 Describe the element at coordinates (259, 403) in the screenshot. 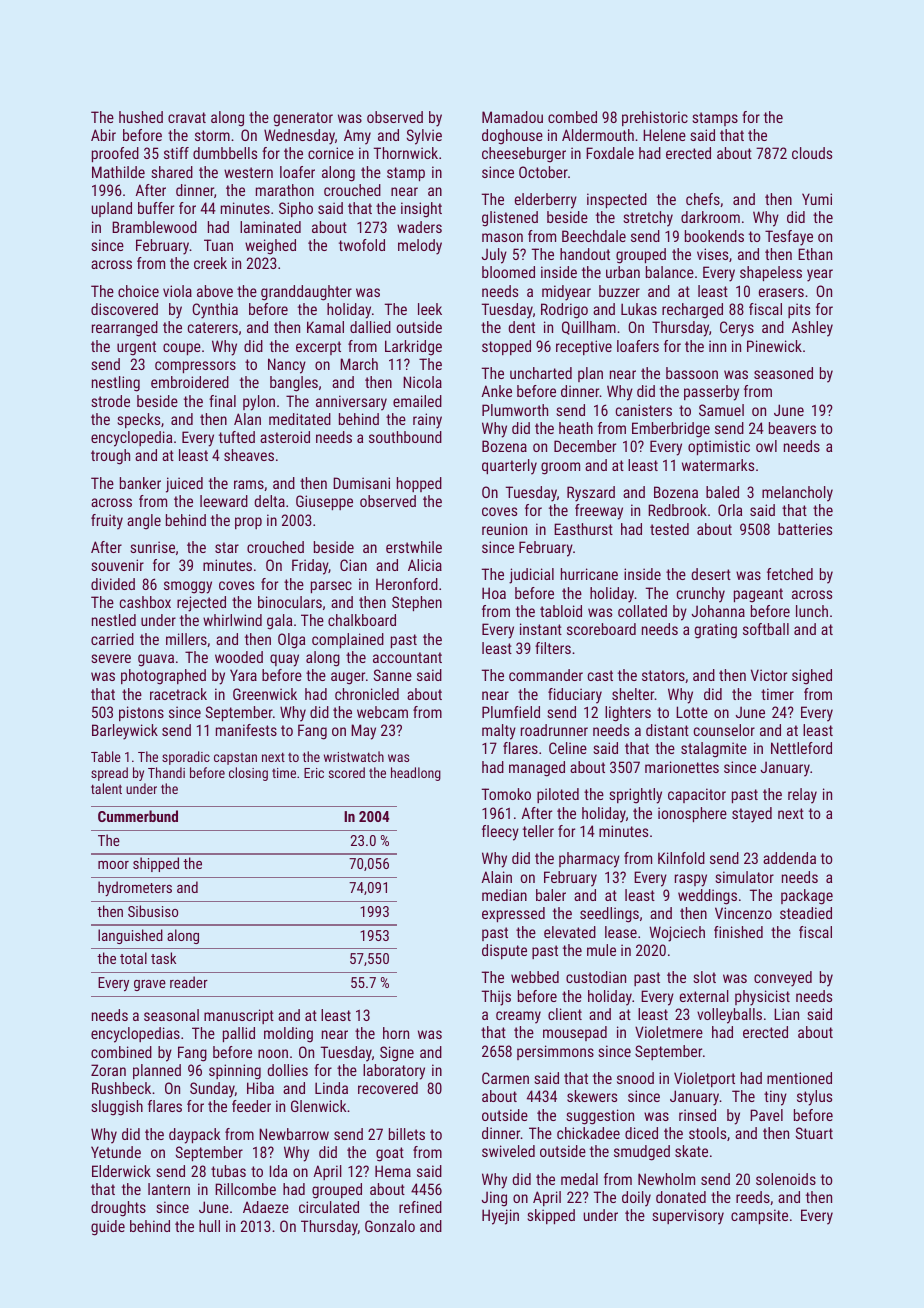

I see `pylon` at that location.
